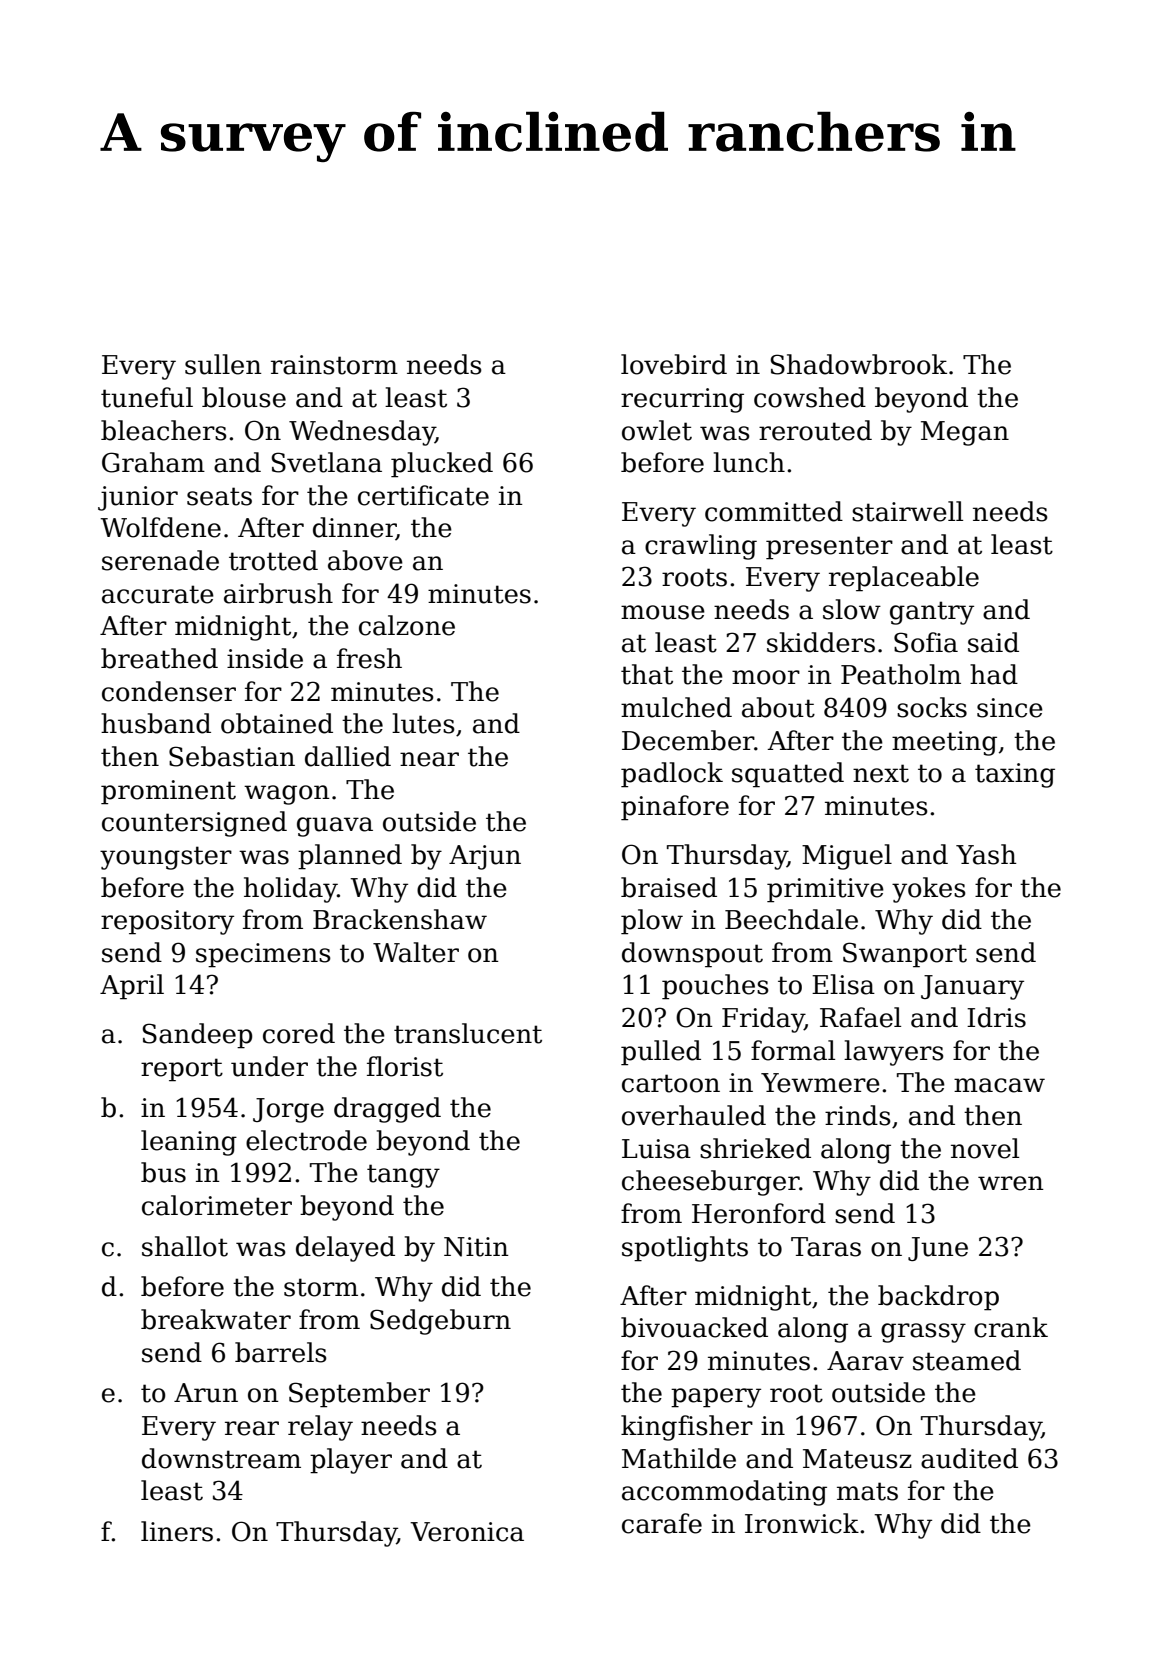 The image size is (1165, 1654). I want to click on lovebird, so click(674, 364).
